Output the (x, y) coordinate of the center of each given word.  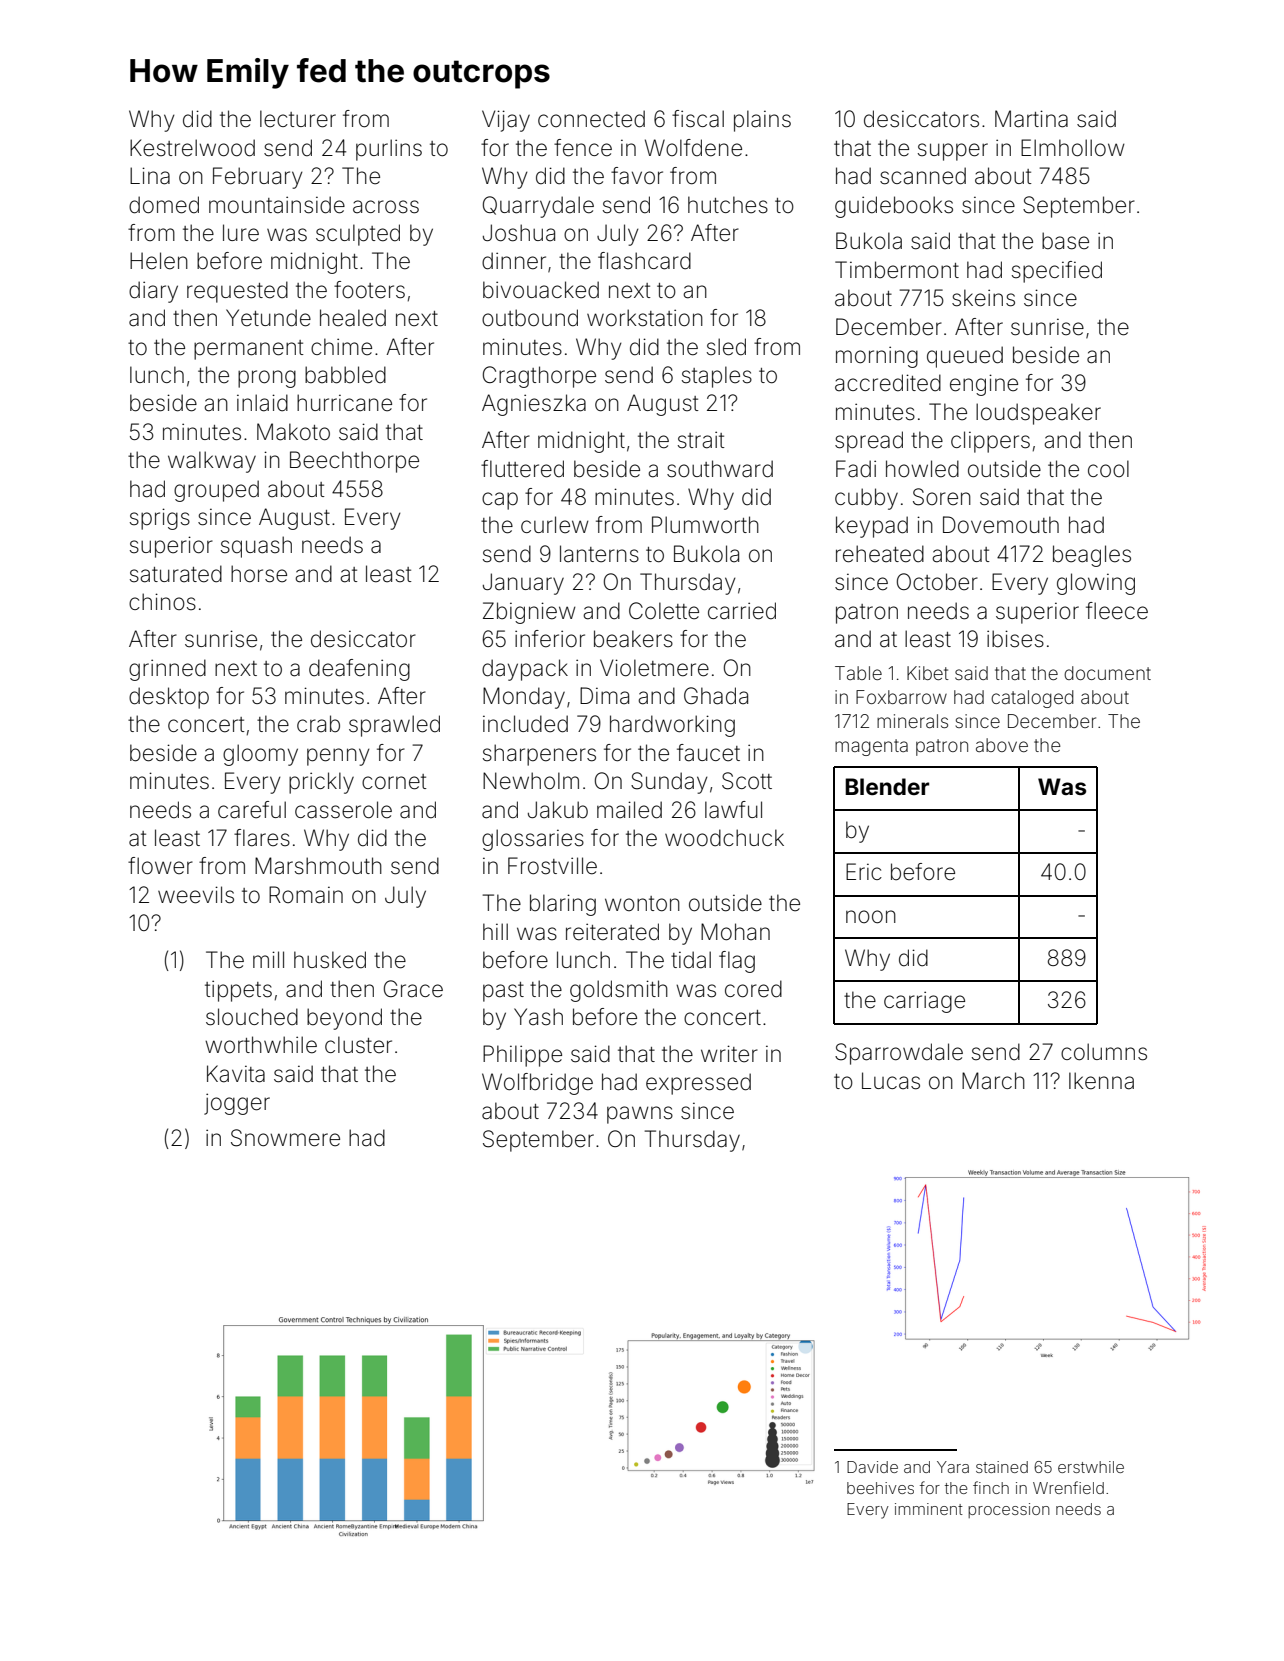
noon (871, 917)
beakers (633, 639)
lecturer (298, 119)
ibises (1015, 639)
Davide (872, 1467)
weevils (196, 895)
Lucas (891, 1081)
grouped (216, 491)
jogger (237, 1104)
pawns (640, 1115)
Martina (1031, 119)
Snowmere (285, 1138)
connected (591, 119)
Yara (953, 1467)
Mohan (735, 932)
